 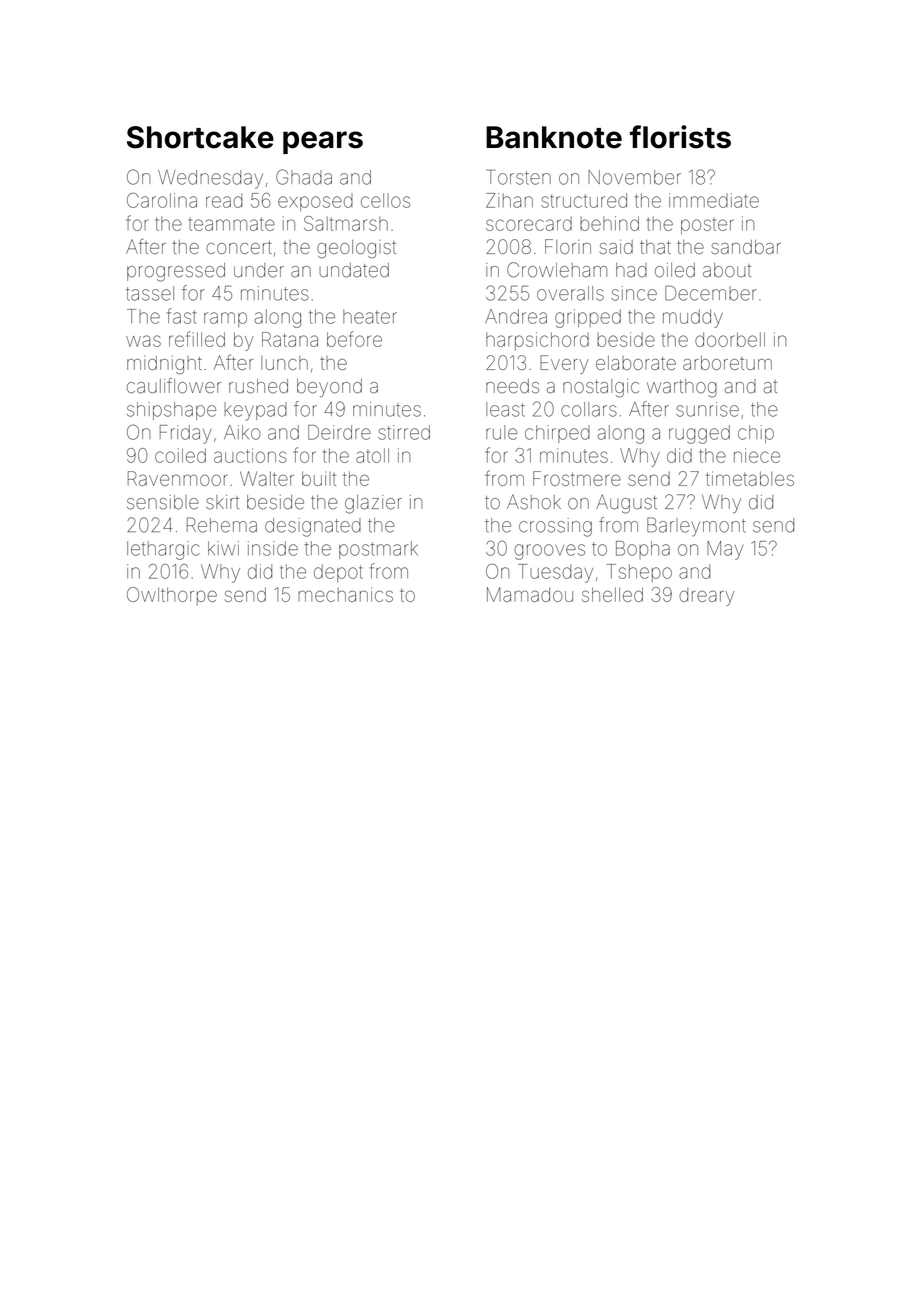 I want to click on Shortcake, so click(x=200, y=137).
